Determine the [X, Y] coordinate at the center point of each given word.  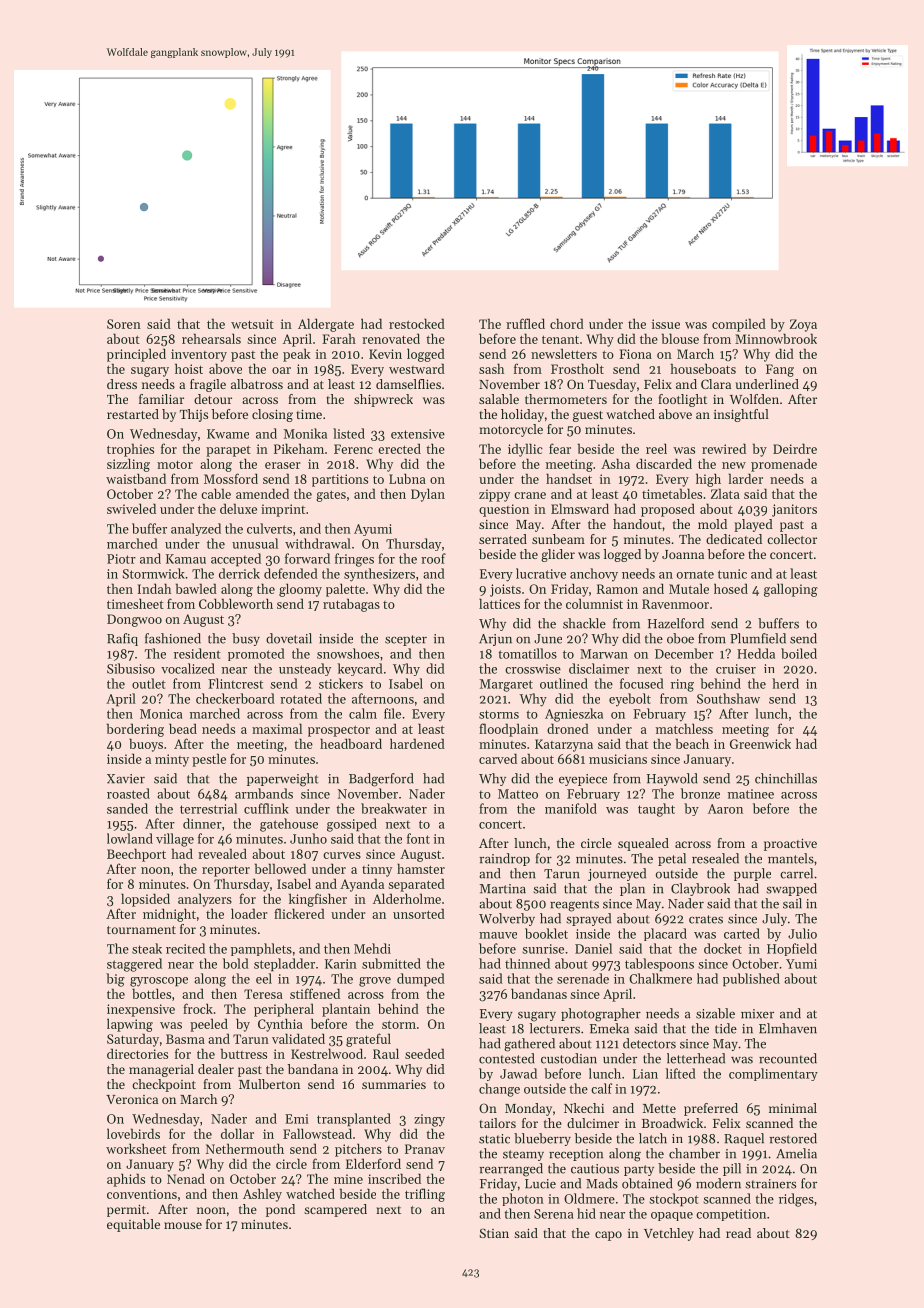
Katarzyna [564, 745]
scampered [335, 1210]
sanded [127, 808]
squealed [643, 844]
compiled [739, 325]
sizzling [128, 465]
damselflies [408, 384]
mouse [183, 1225]
